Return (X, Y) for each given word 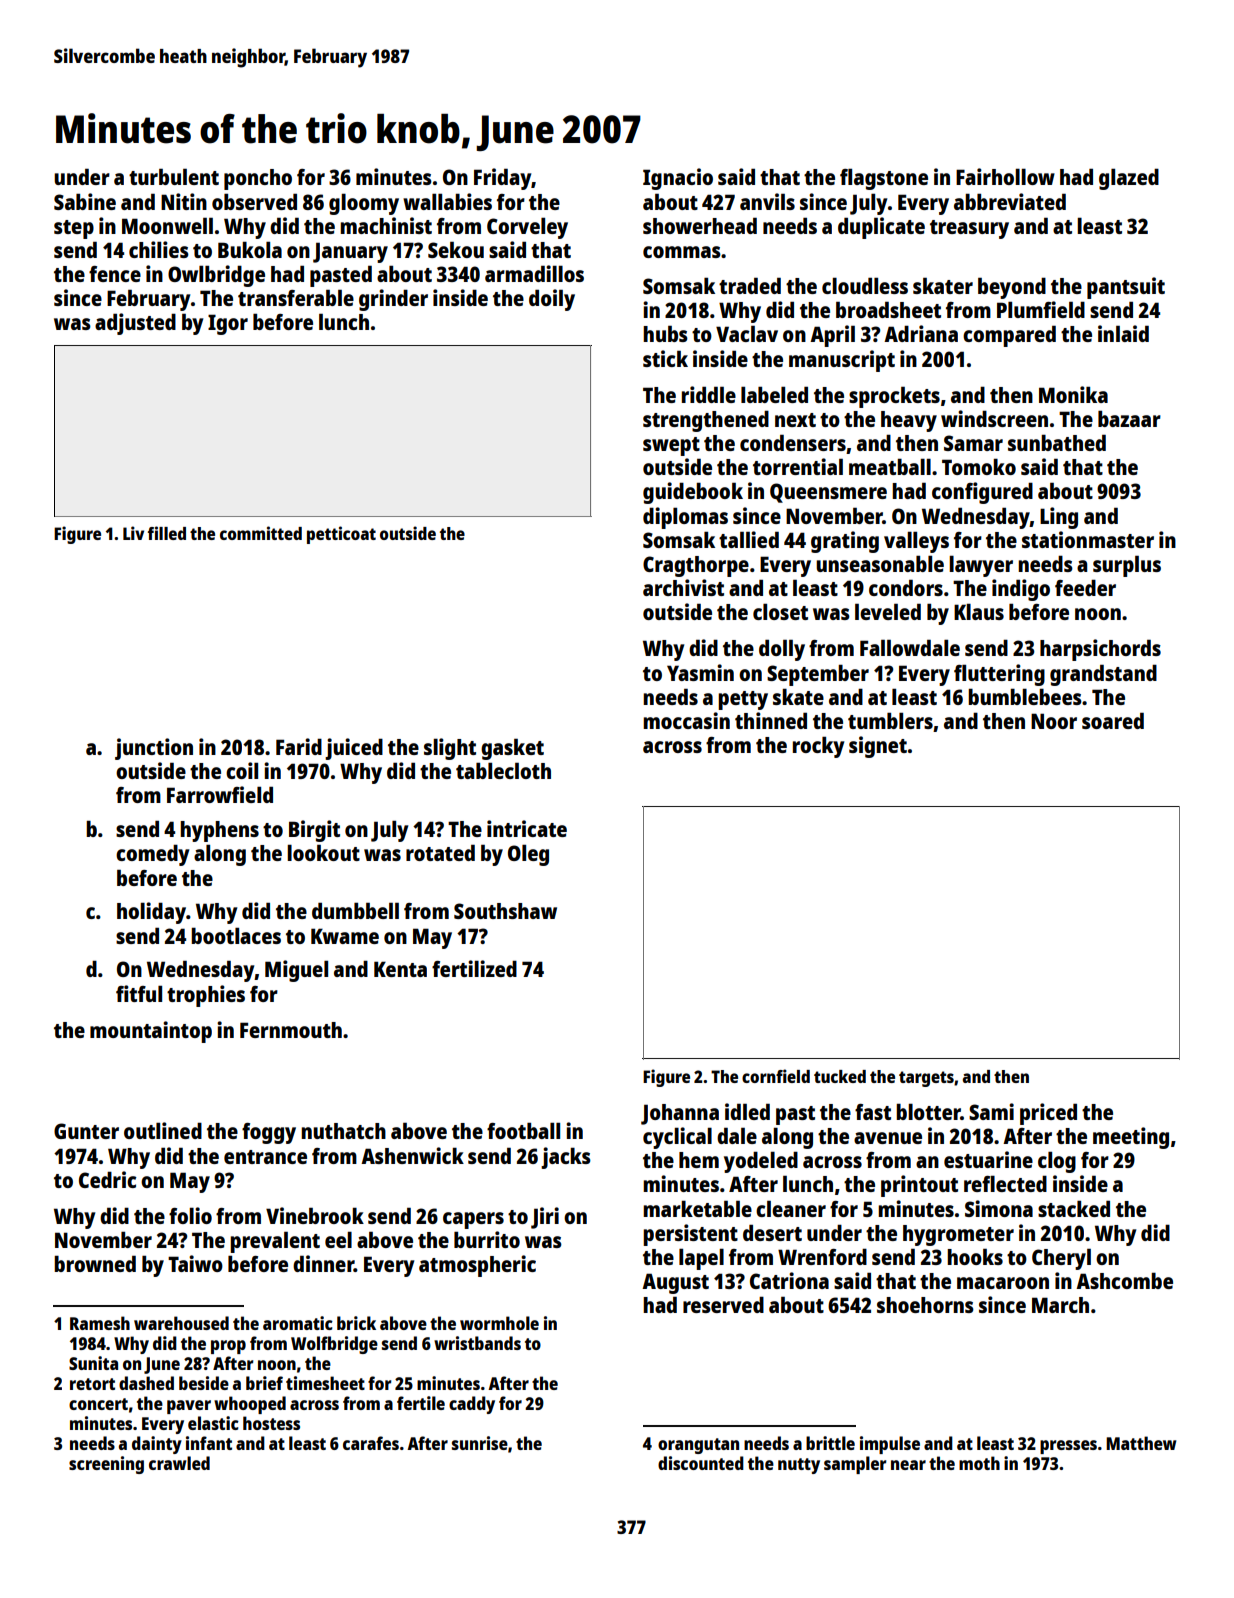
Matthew (1141, 1443)
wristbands (477, 1343)
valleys (916, 542)
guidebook (693, 493)
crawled (179, 1463)
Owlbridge (216, 276)
